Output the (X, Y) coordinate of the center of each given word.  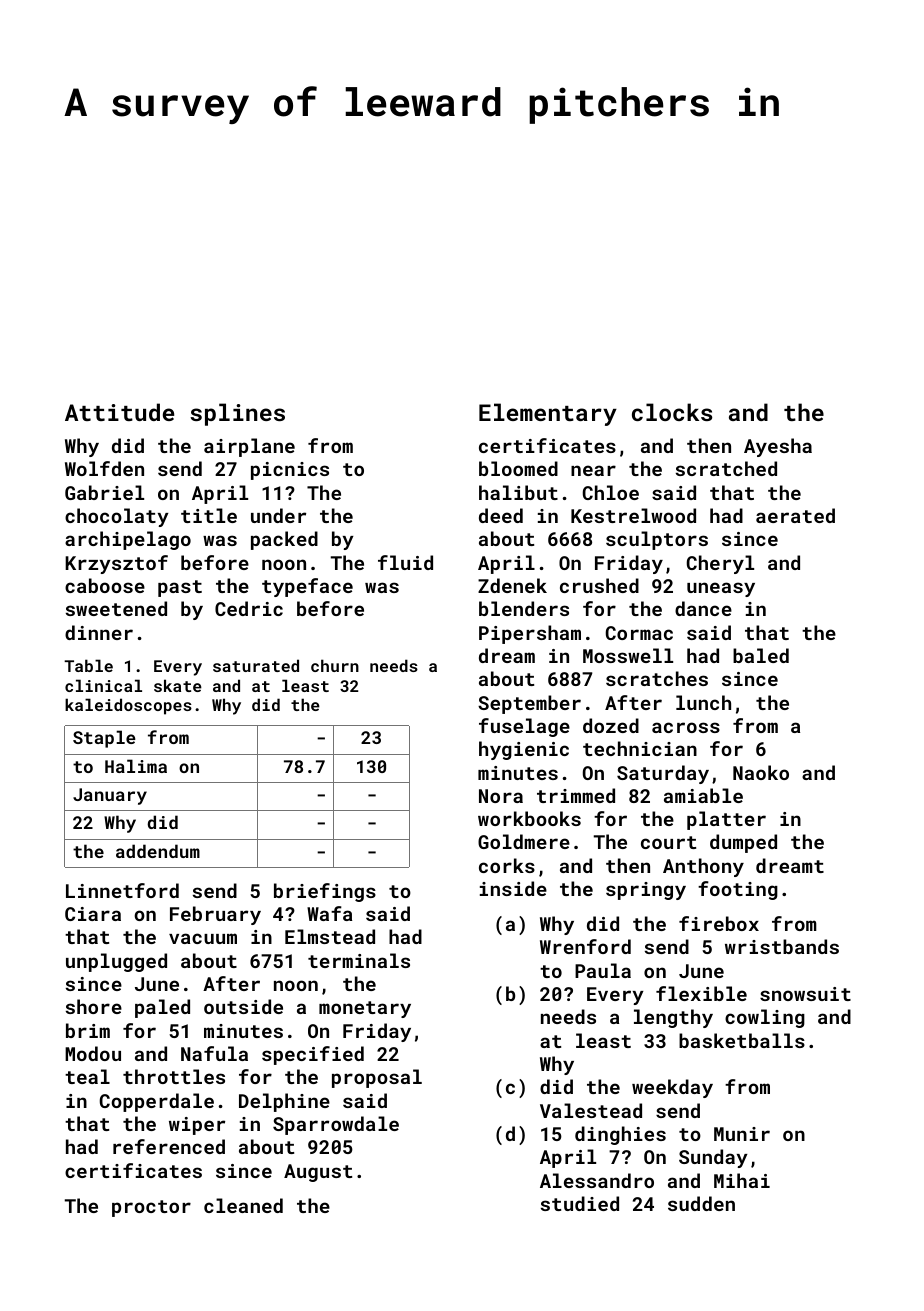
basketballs (742, 1040)
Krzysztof (116, 564)
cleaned (243, 1205)
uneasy (721, 589)
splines (237, 414)
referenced (169, 1146)
